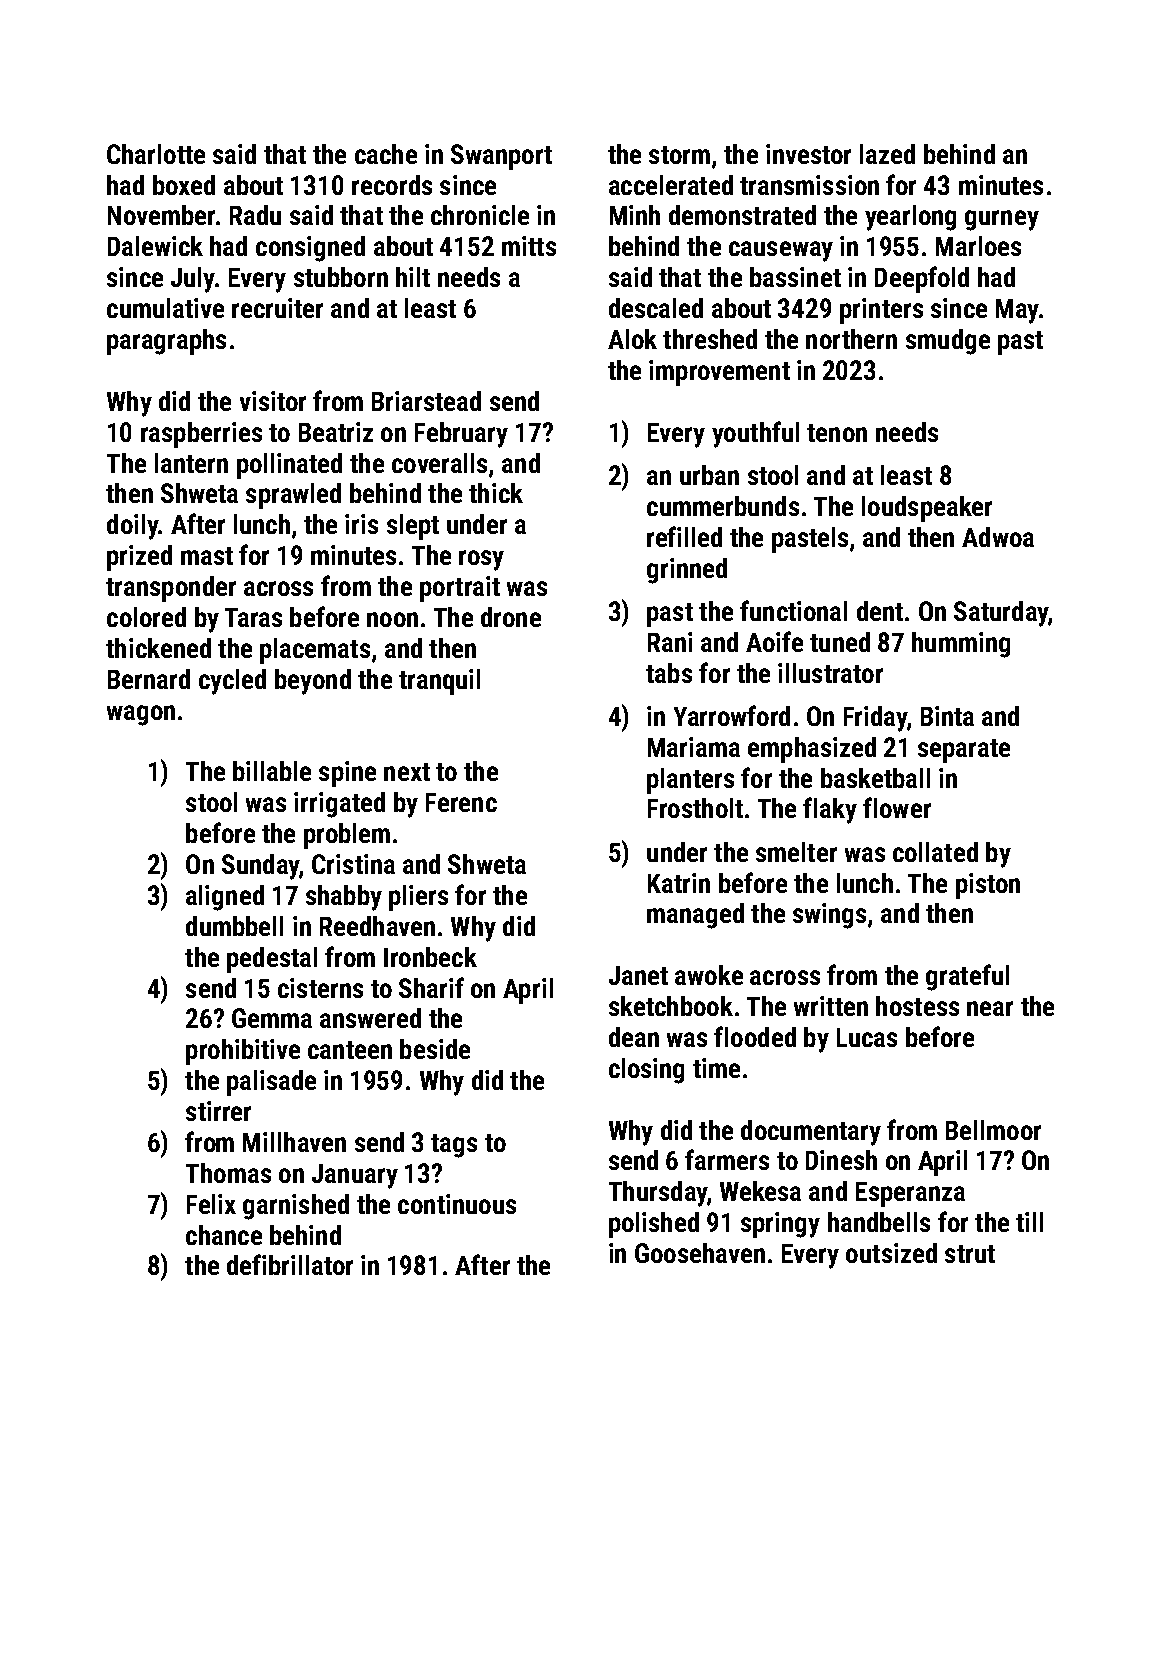  I want to click on handbells, so click(879, 1222).
